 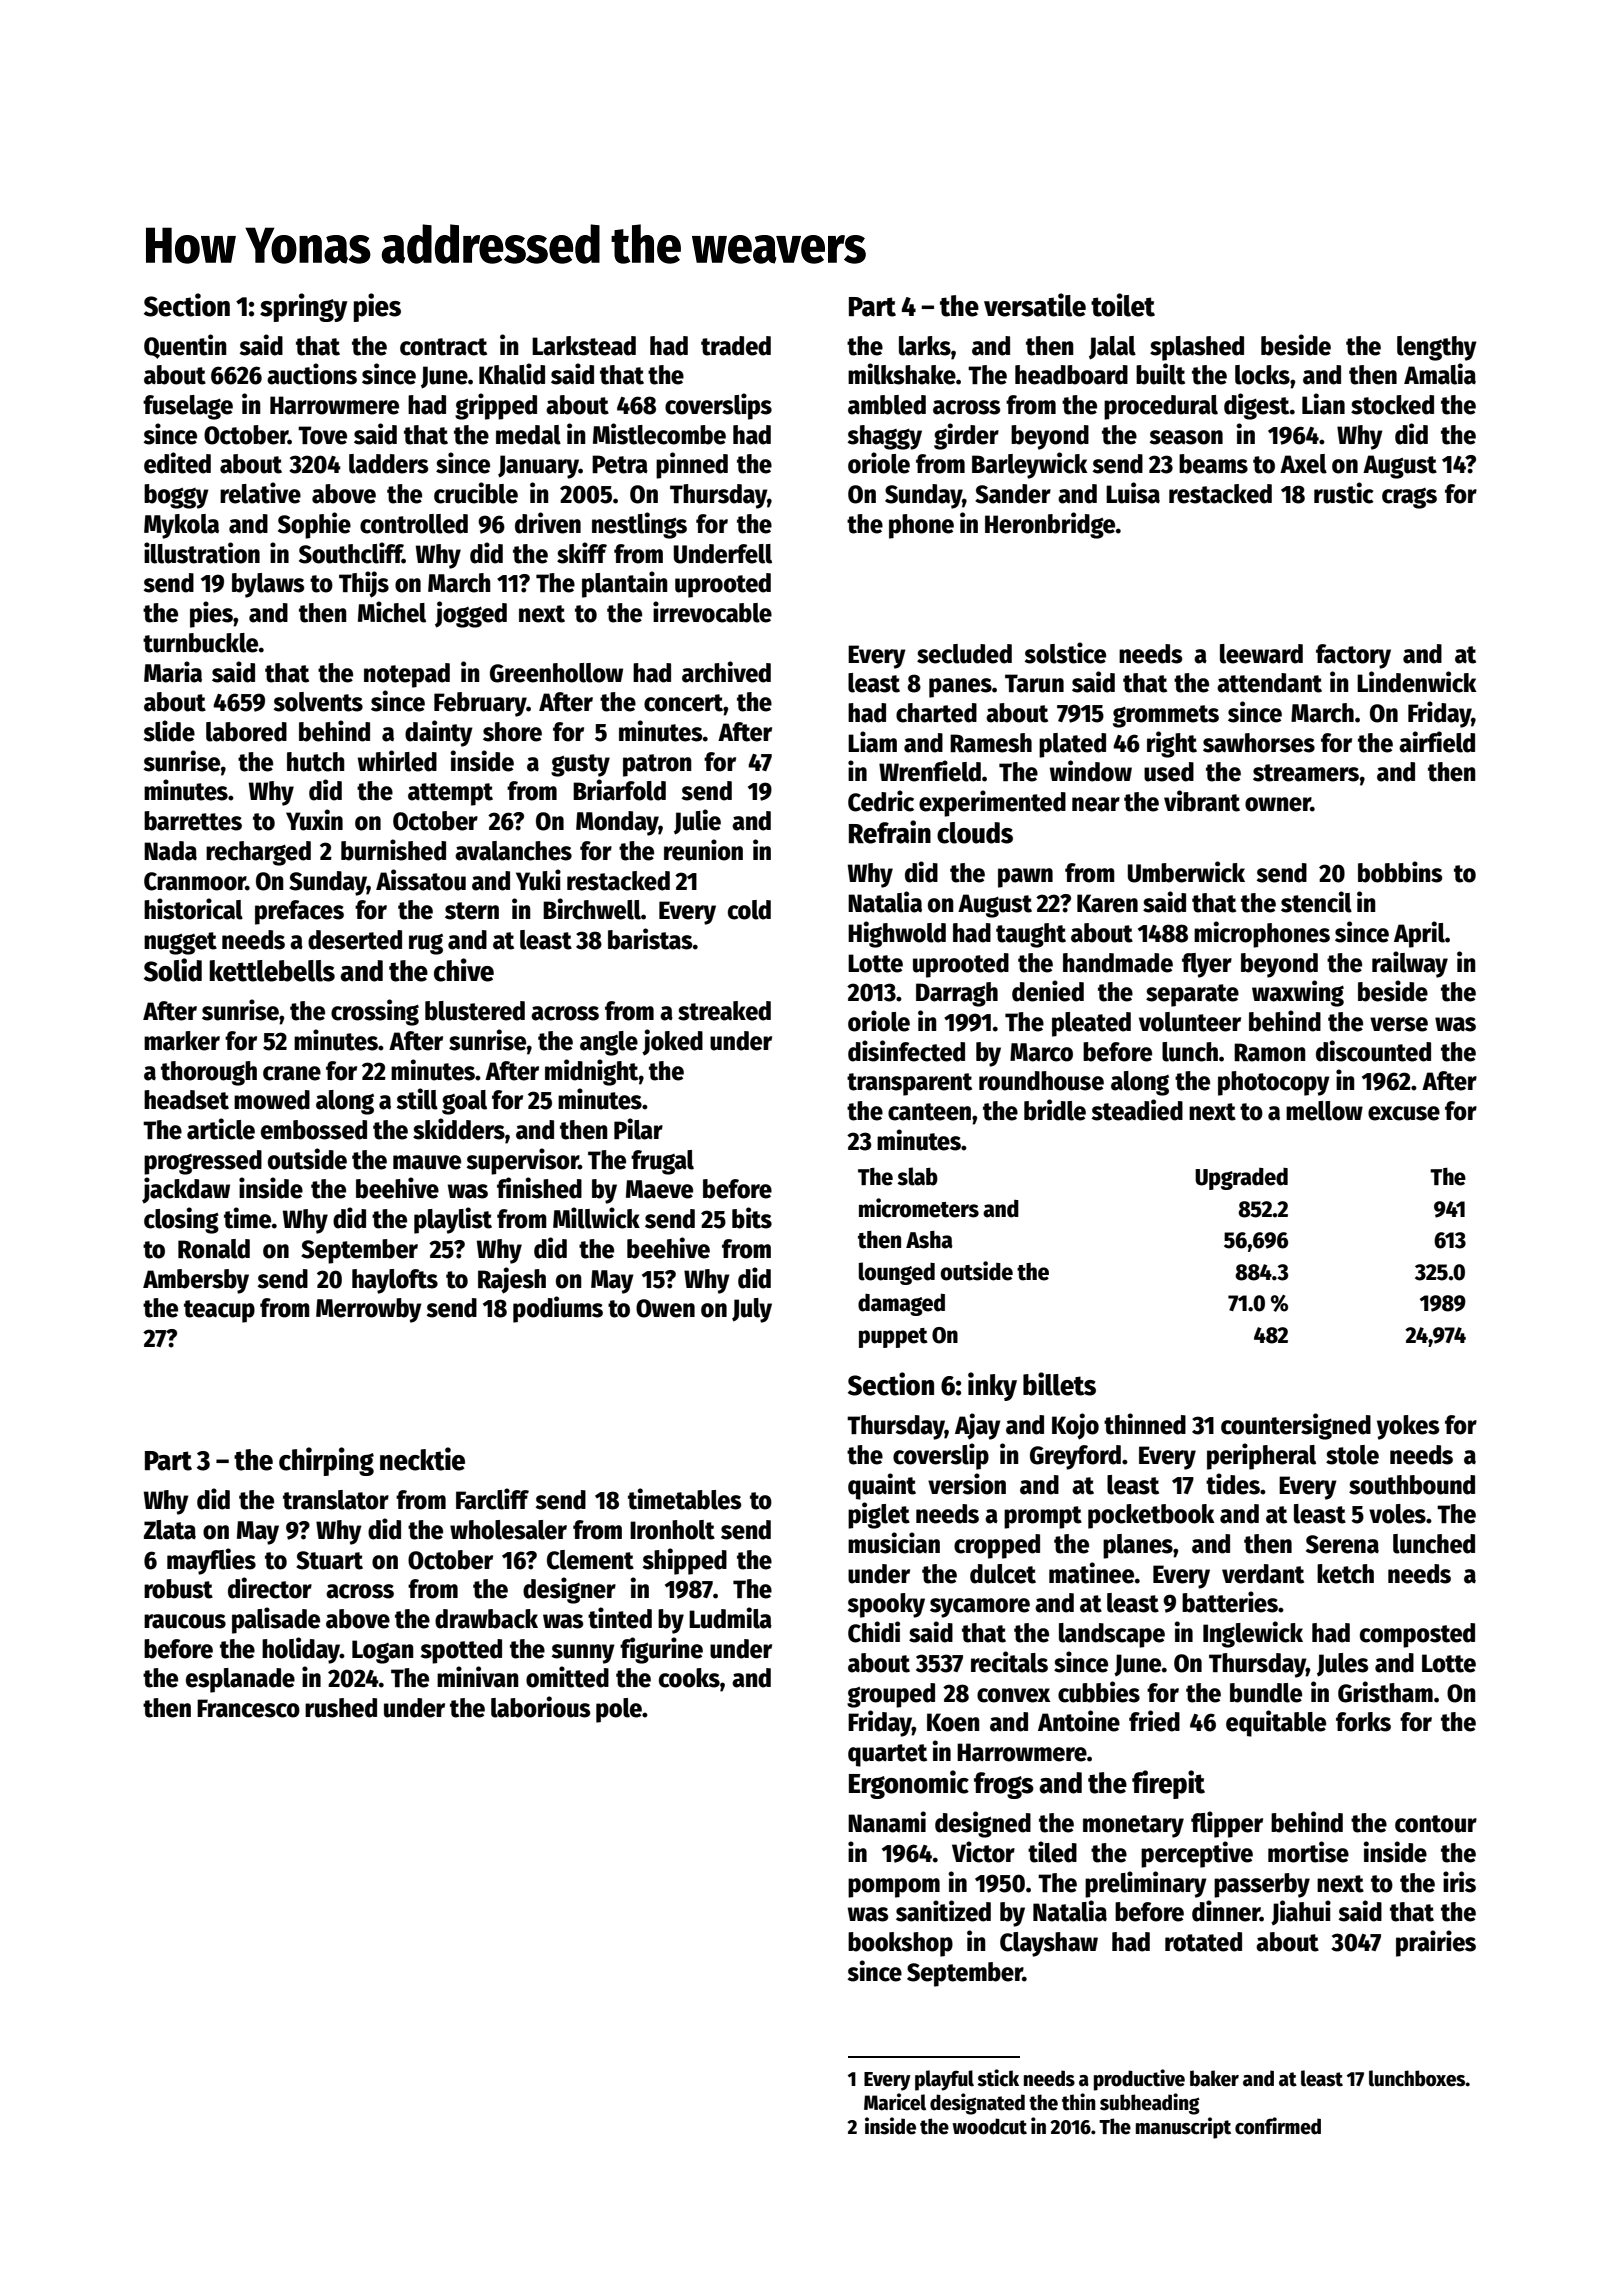 What do you see at coordinates (303, 307) in the screenshot?
I see `springy` at bounding box center [303, 307].
